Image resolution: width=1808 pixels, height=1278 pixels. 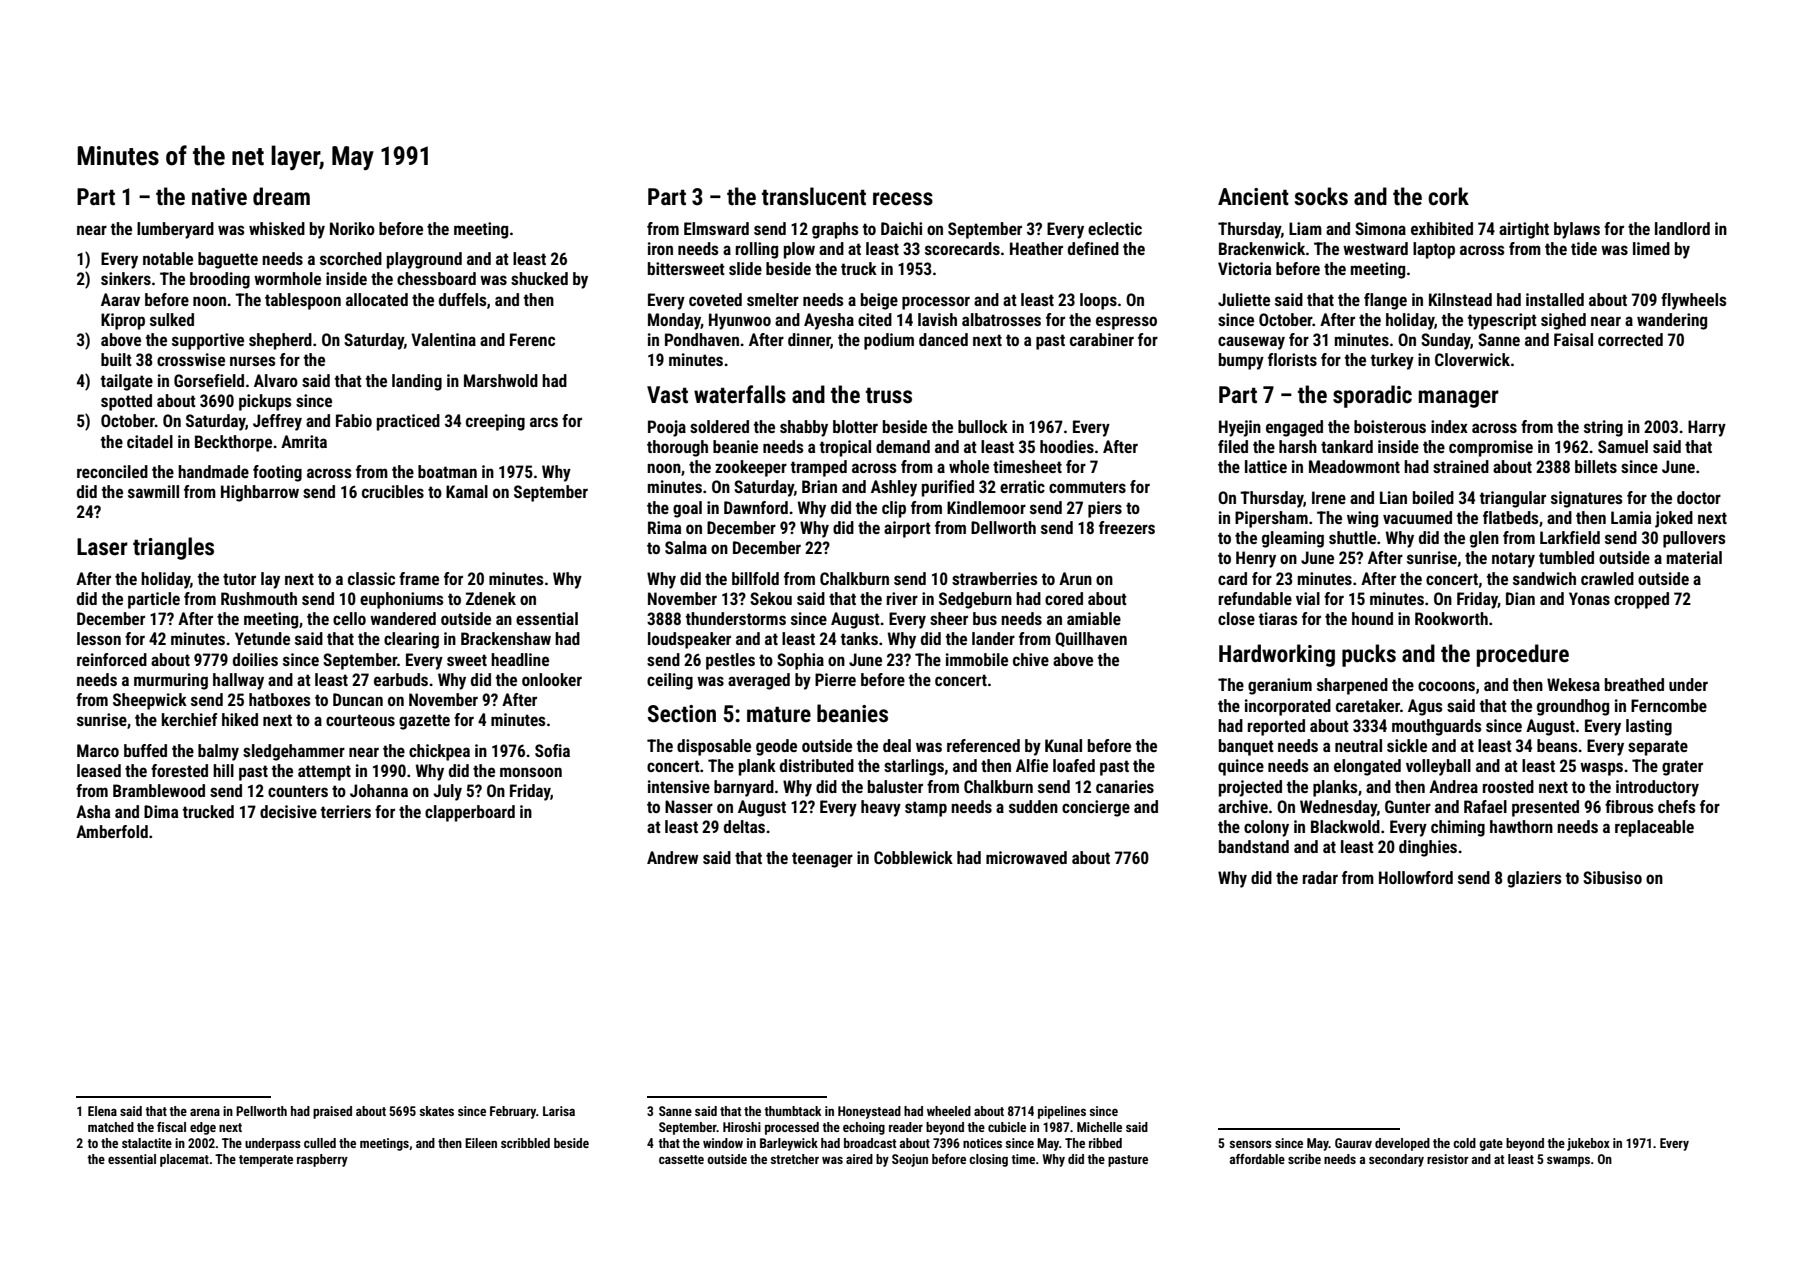 What do you see at coordinates (219, 197) in the screenshot?
I see `native` at bounding box center [219, 197].
